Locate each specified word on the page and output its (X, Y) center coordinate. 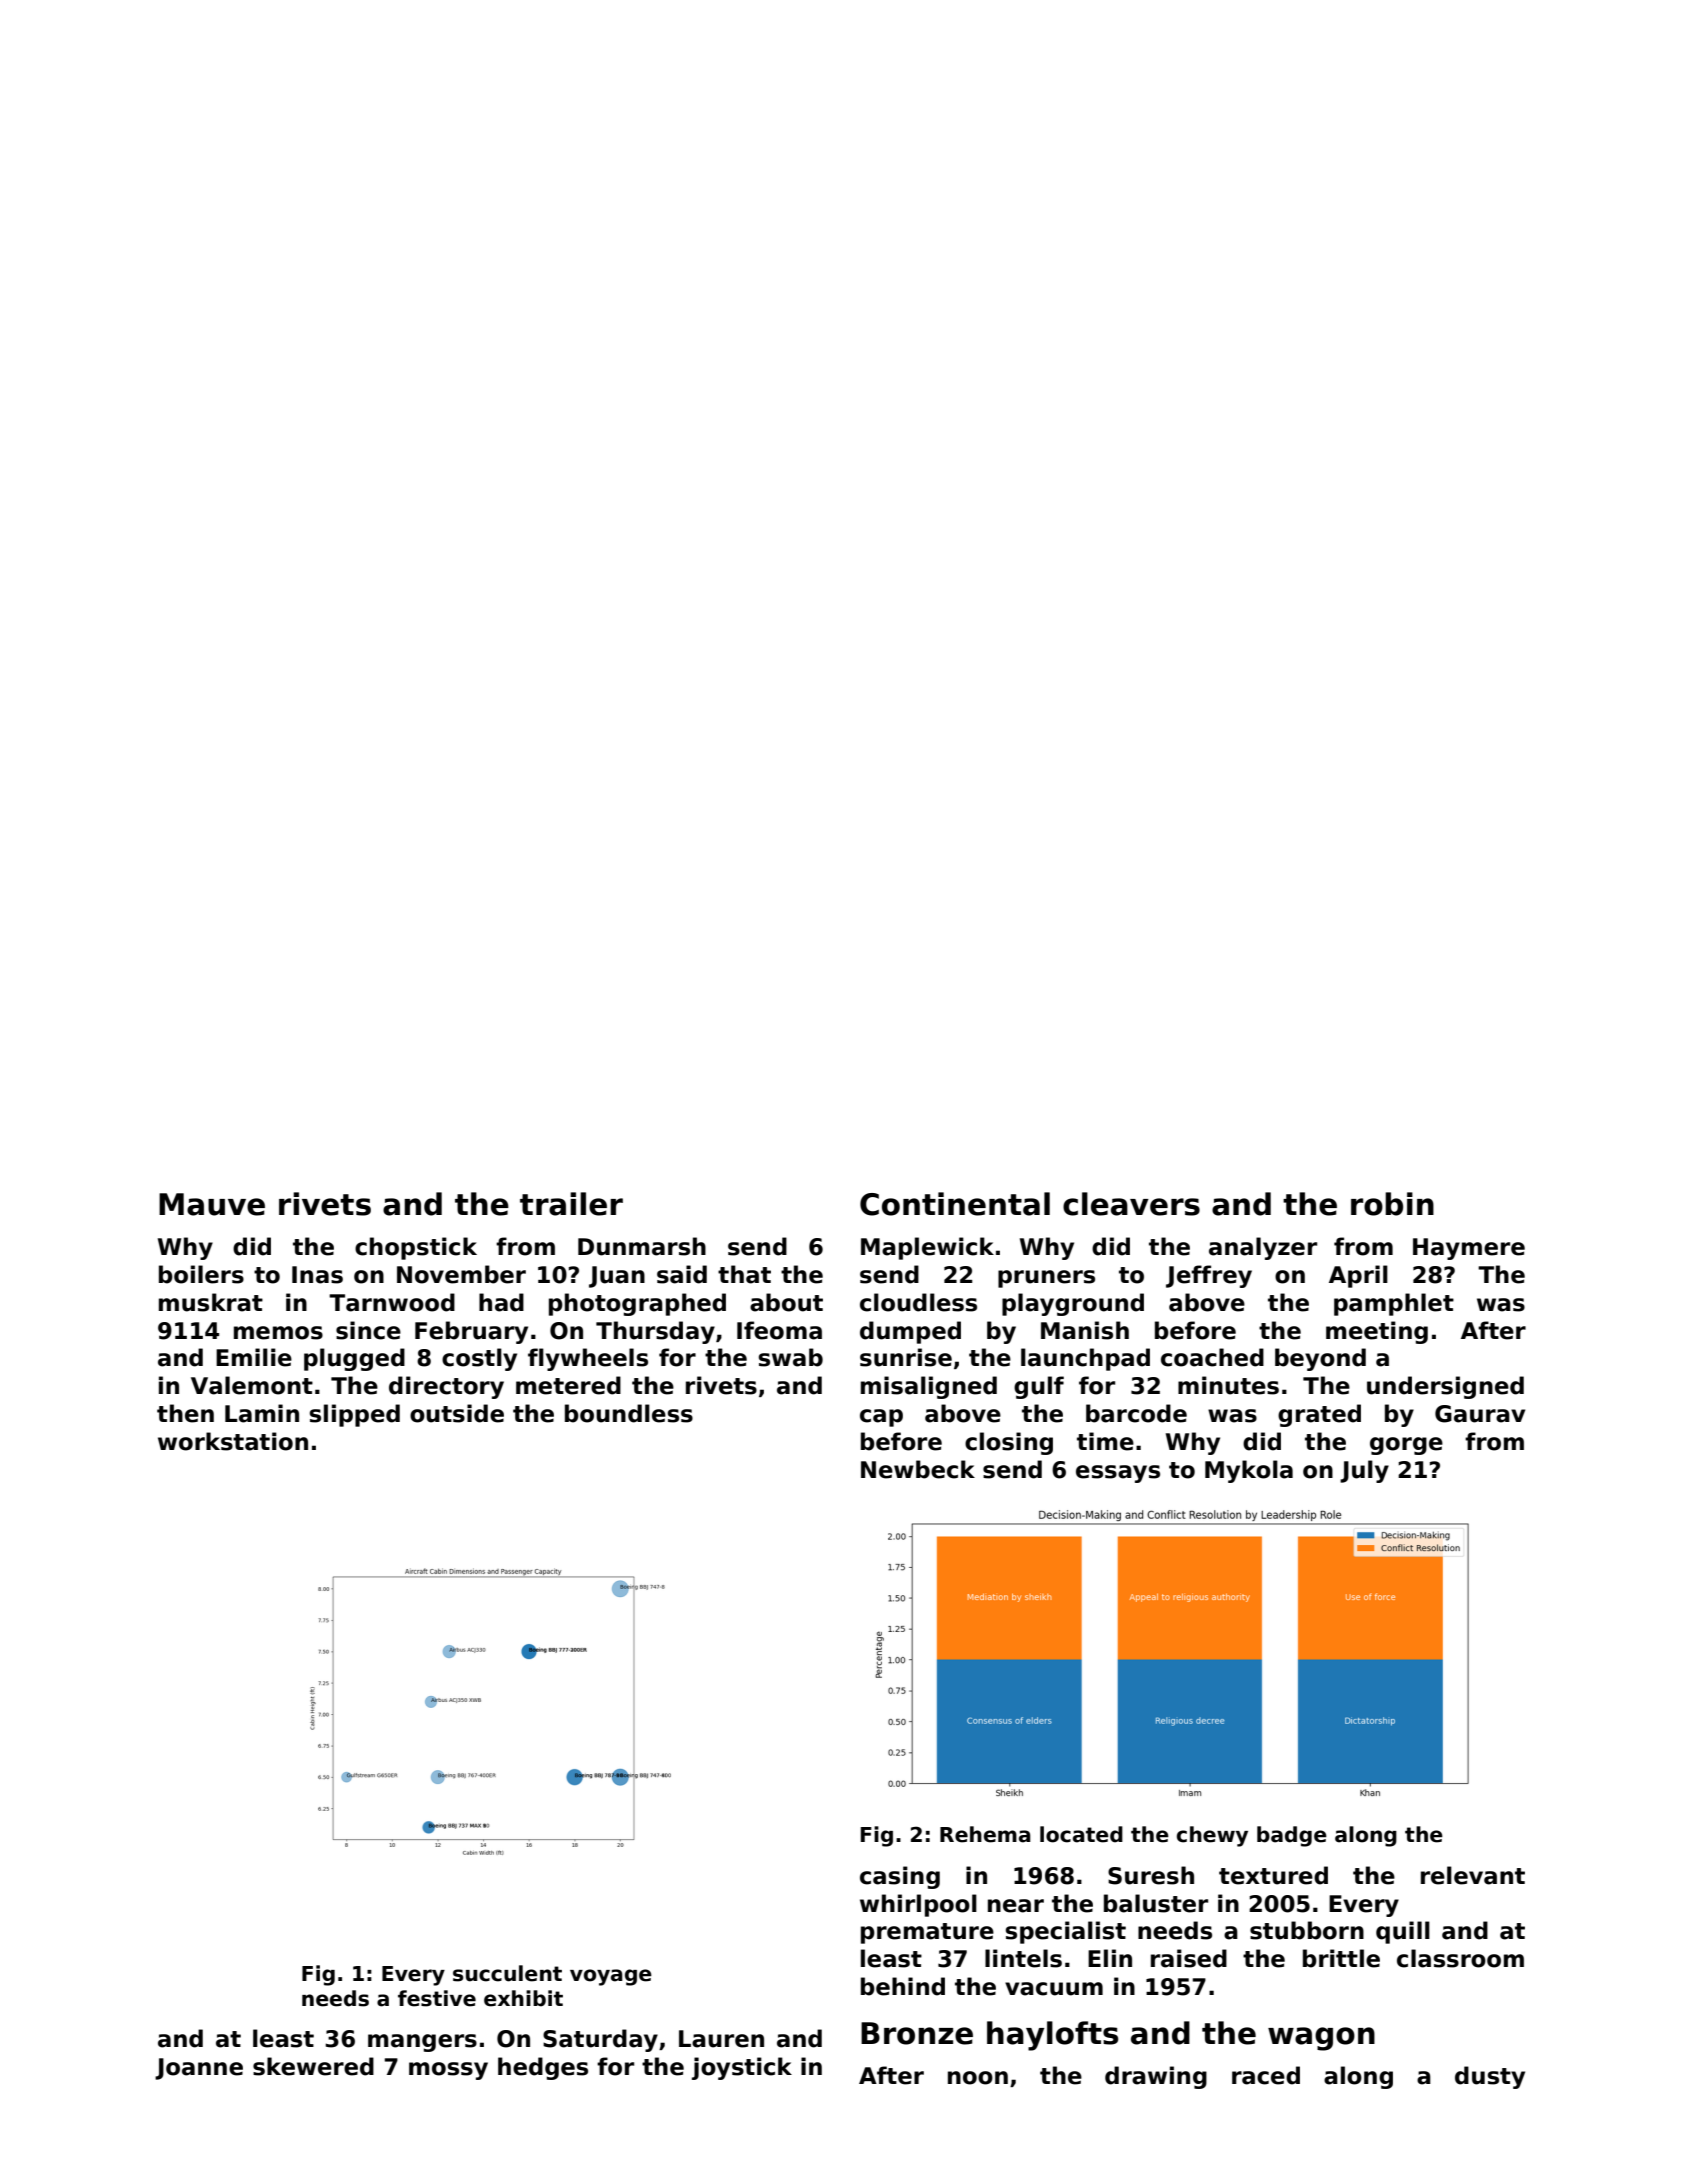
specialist (1066, 1932)
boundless (629, 1413)
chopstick (416, 1248)
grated (1319, 1415)
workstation (233, 1441)
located (1081, 1834)
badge (1292, 1836)
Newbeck (918, 1469)
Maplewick (927, 1248)
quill (1403, 1932)
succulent (507, 1973)
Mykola (1249, 1471)
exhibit (523, 1998)
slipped (355, 1415)
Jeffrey (1209, 1276)
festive (437, 1998)
